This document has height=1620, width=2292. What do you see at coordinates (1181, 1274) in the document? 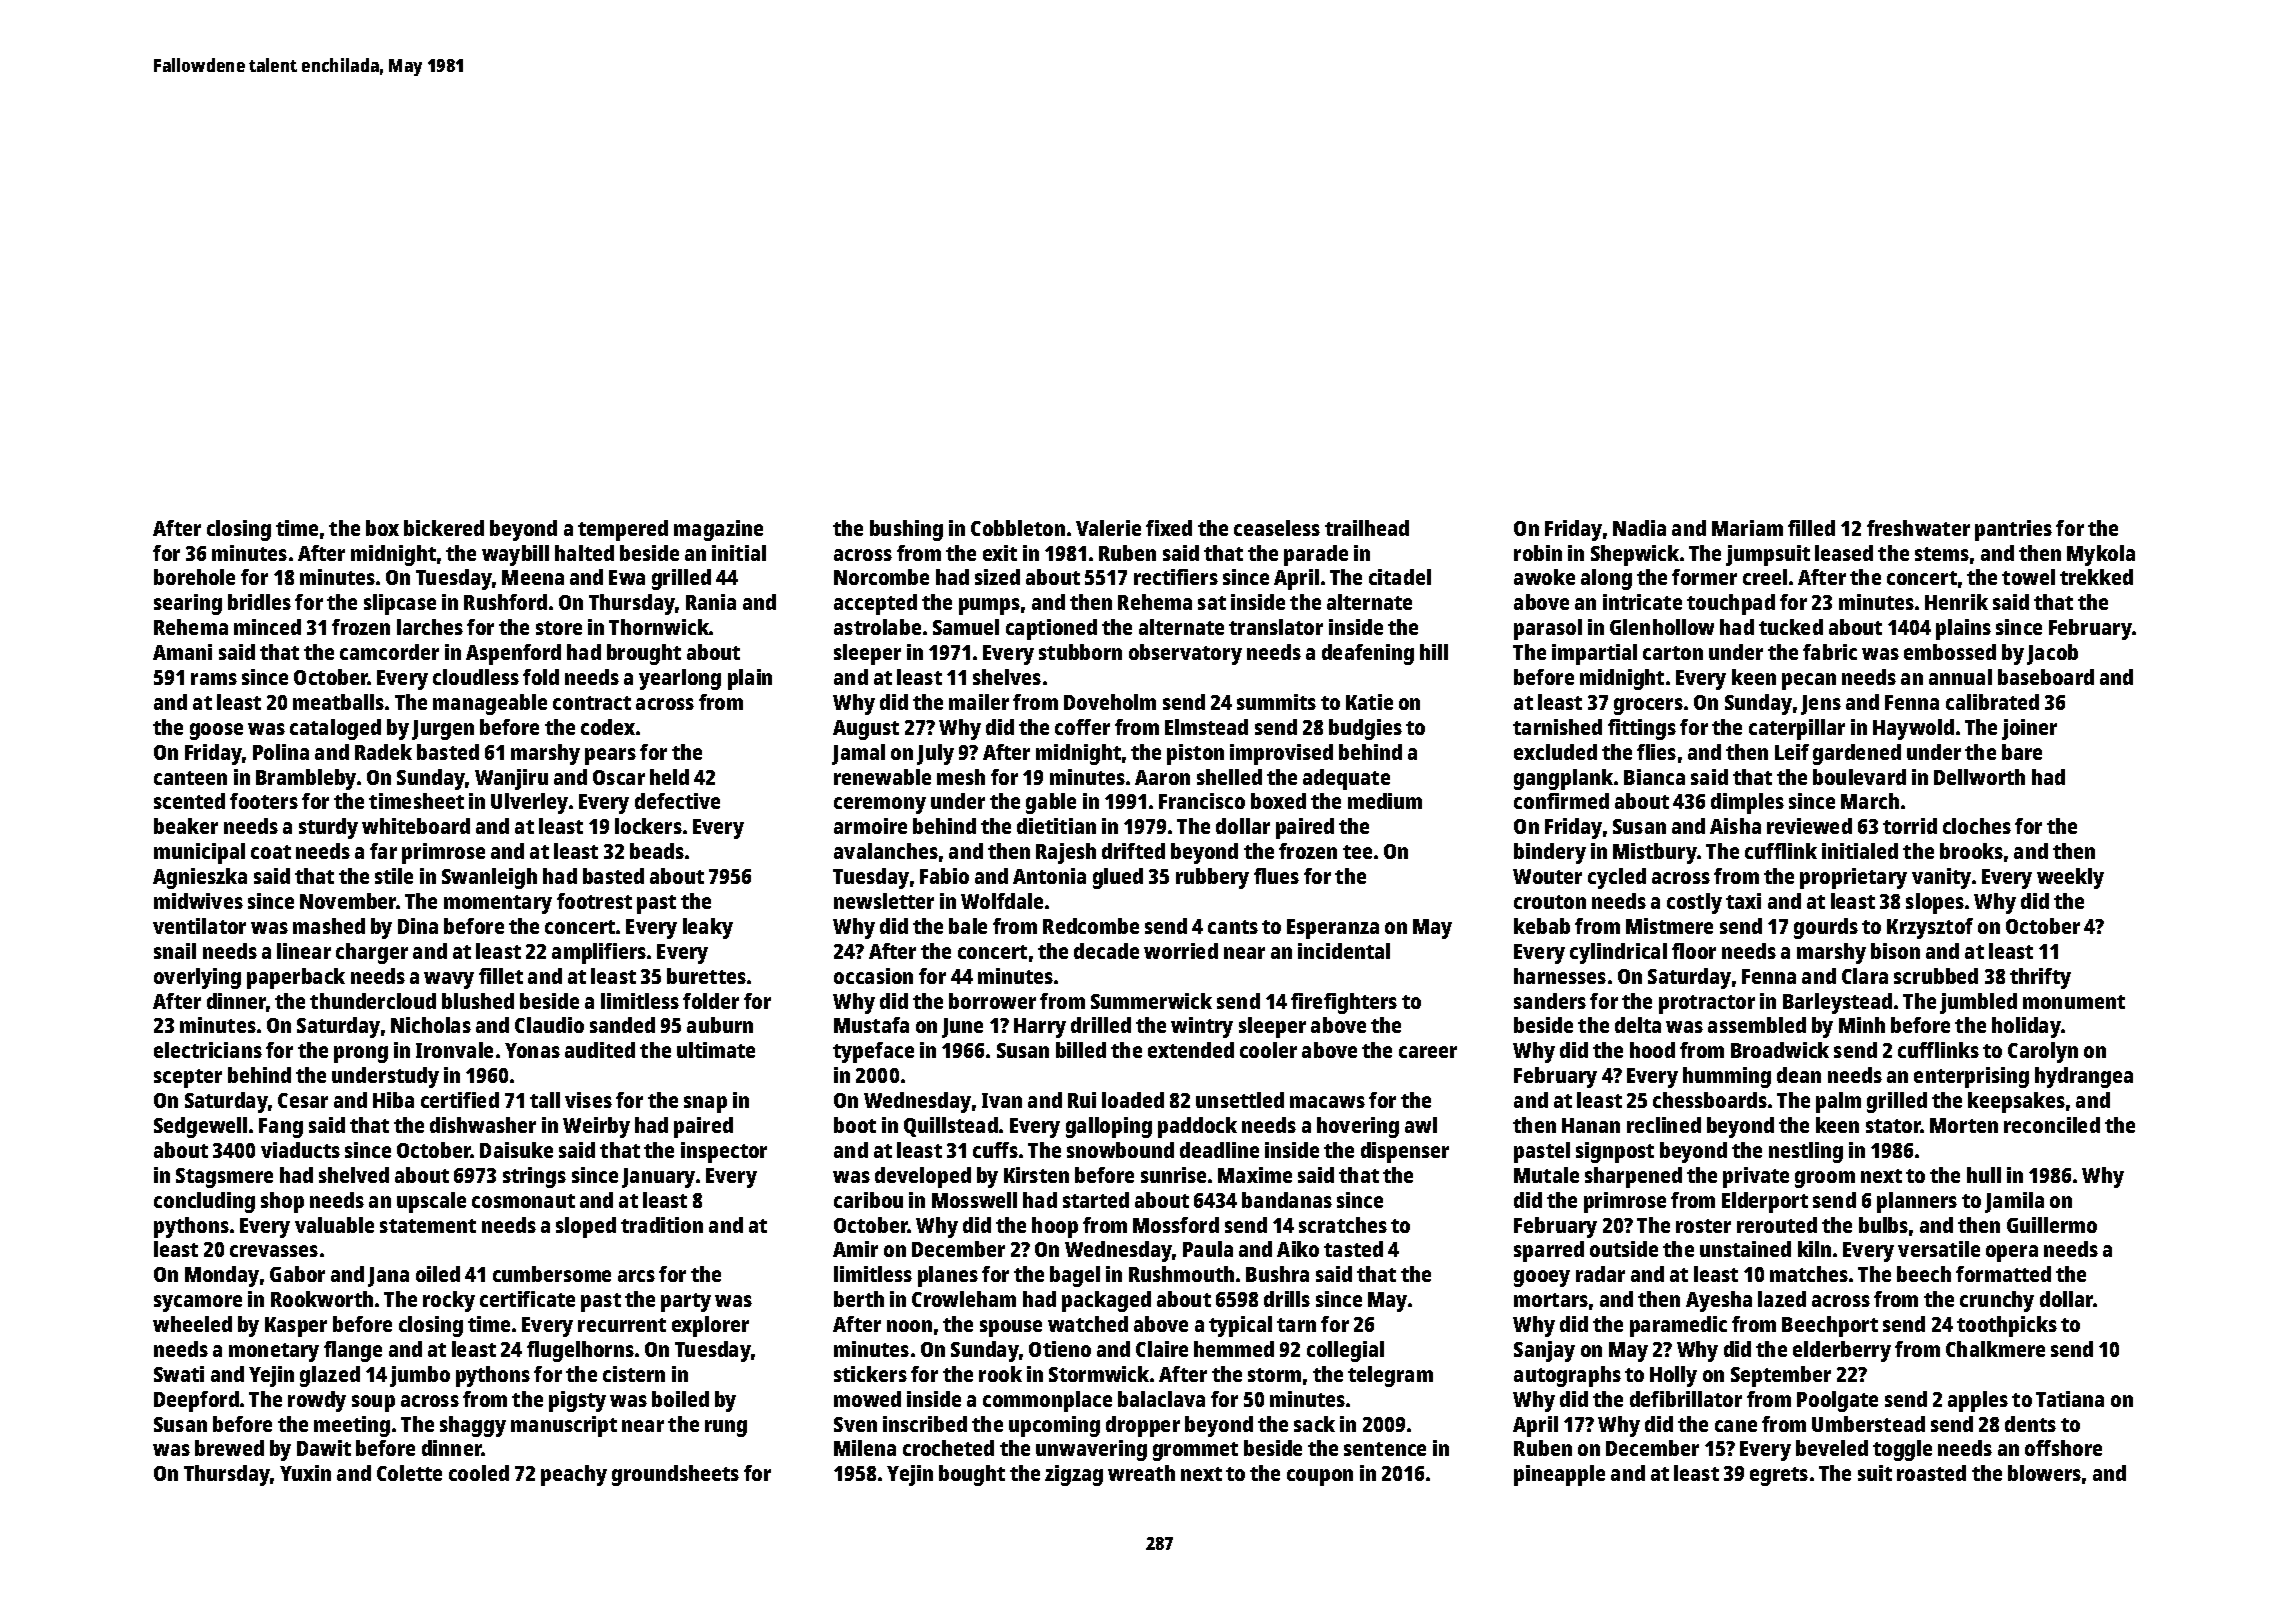
I see `Rushmouth` at bounding box center [1181, 1274].
